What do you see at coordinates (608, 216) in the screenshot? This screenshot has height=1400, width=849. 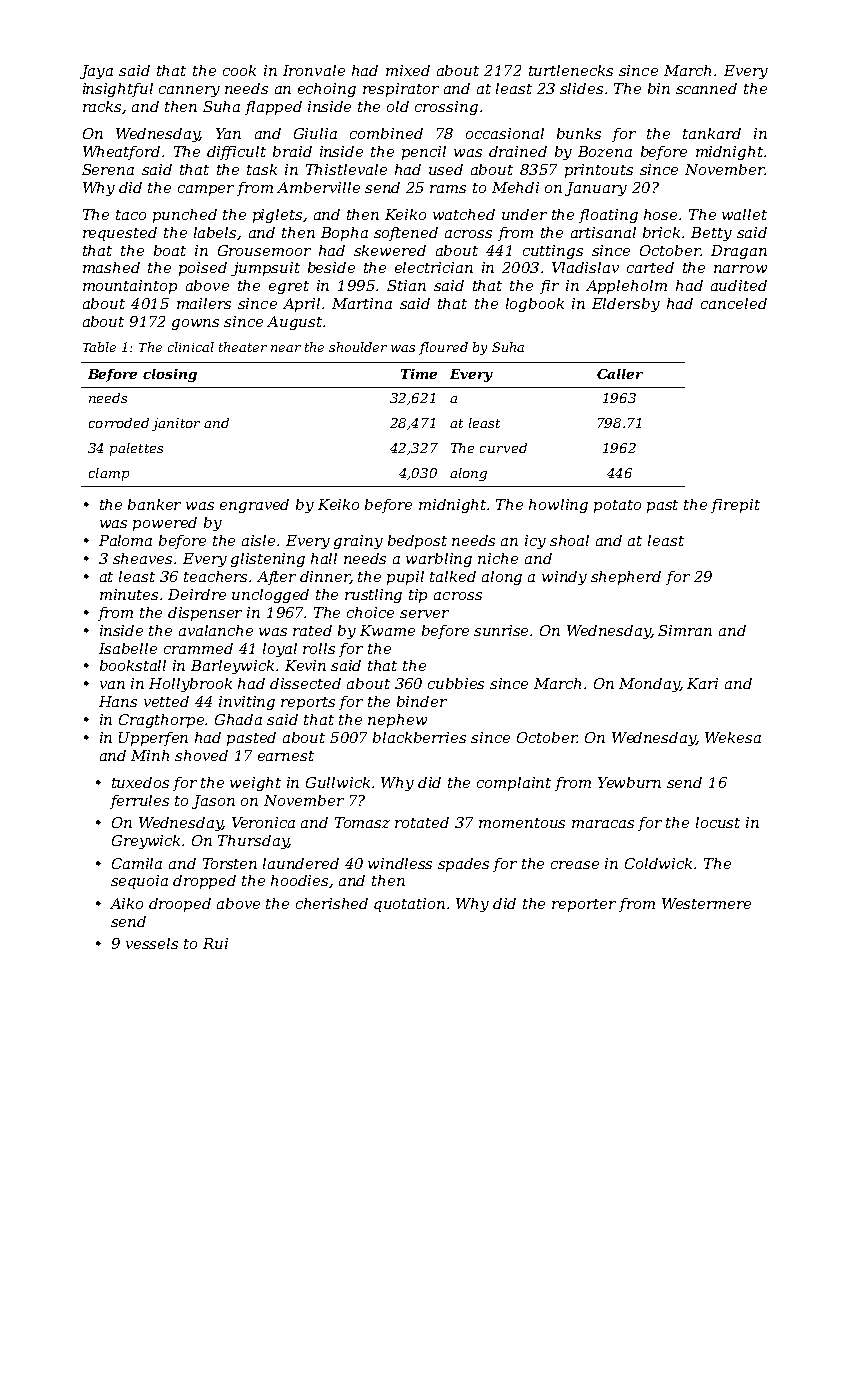 I see `floating` at bounding box center [608, 216].
